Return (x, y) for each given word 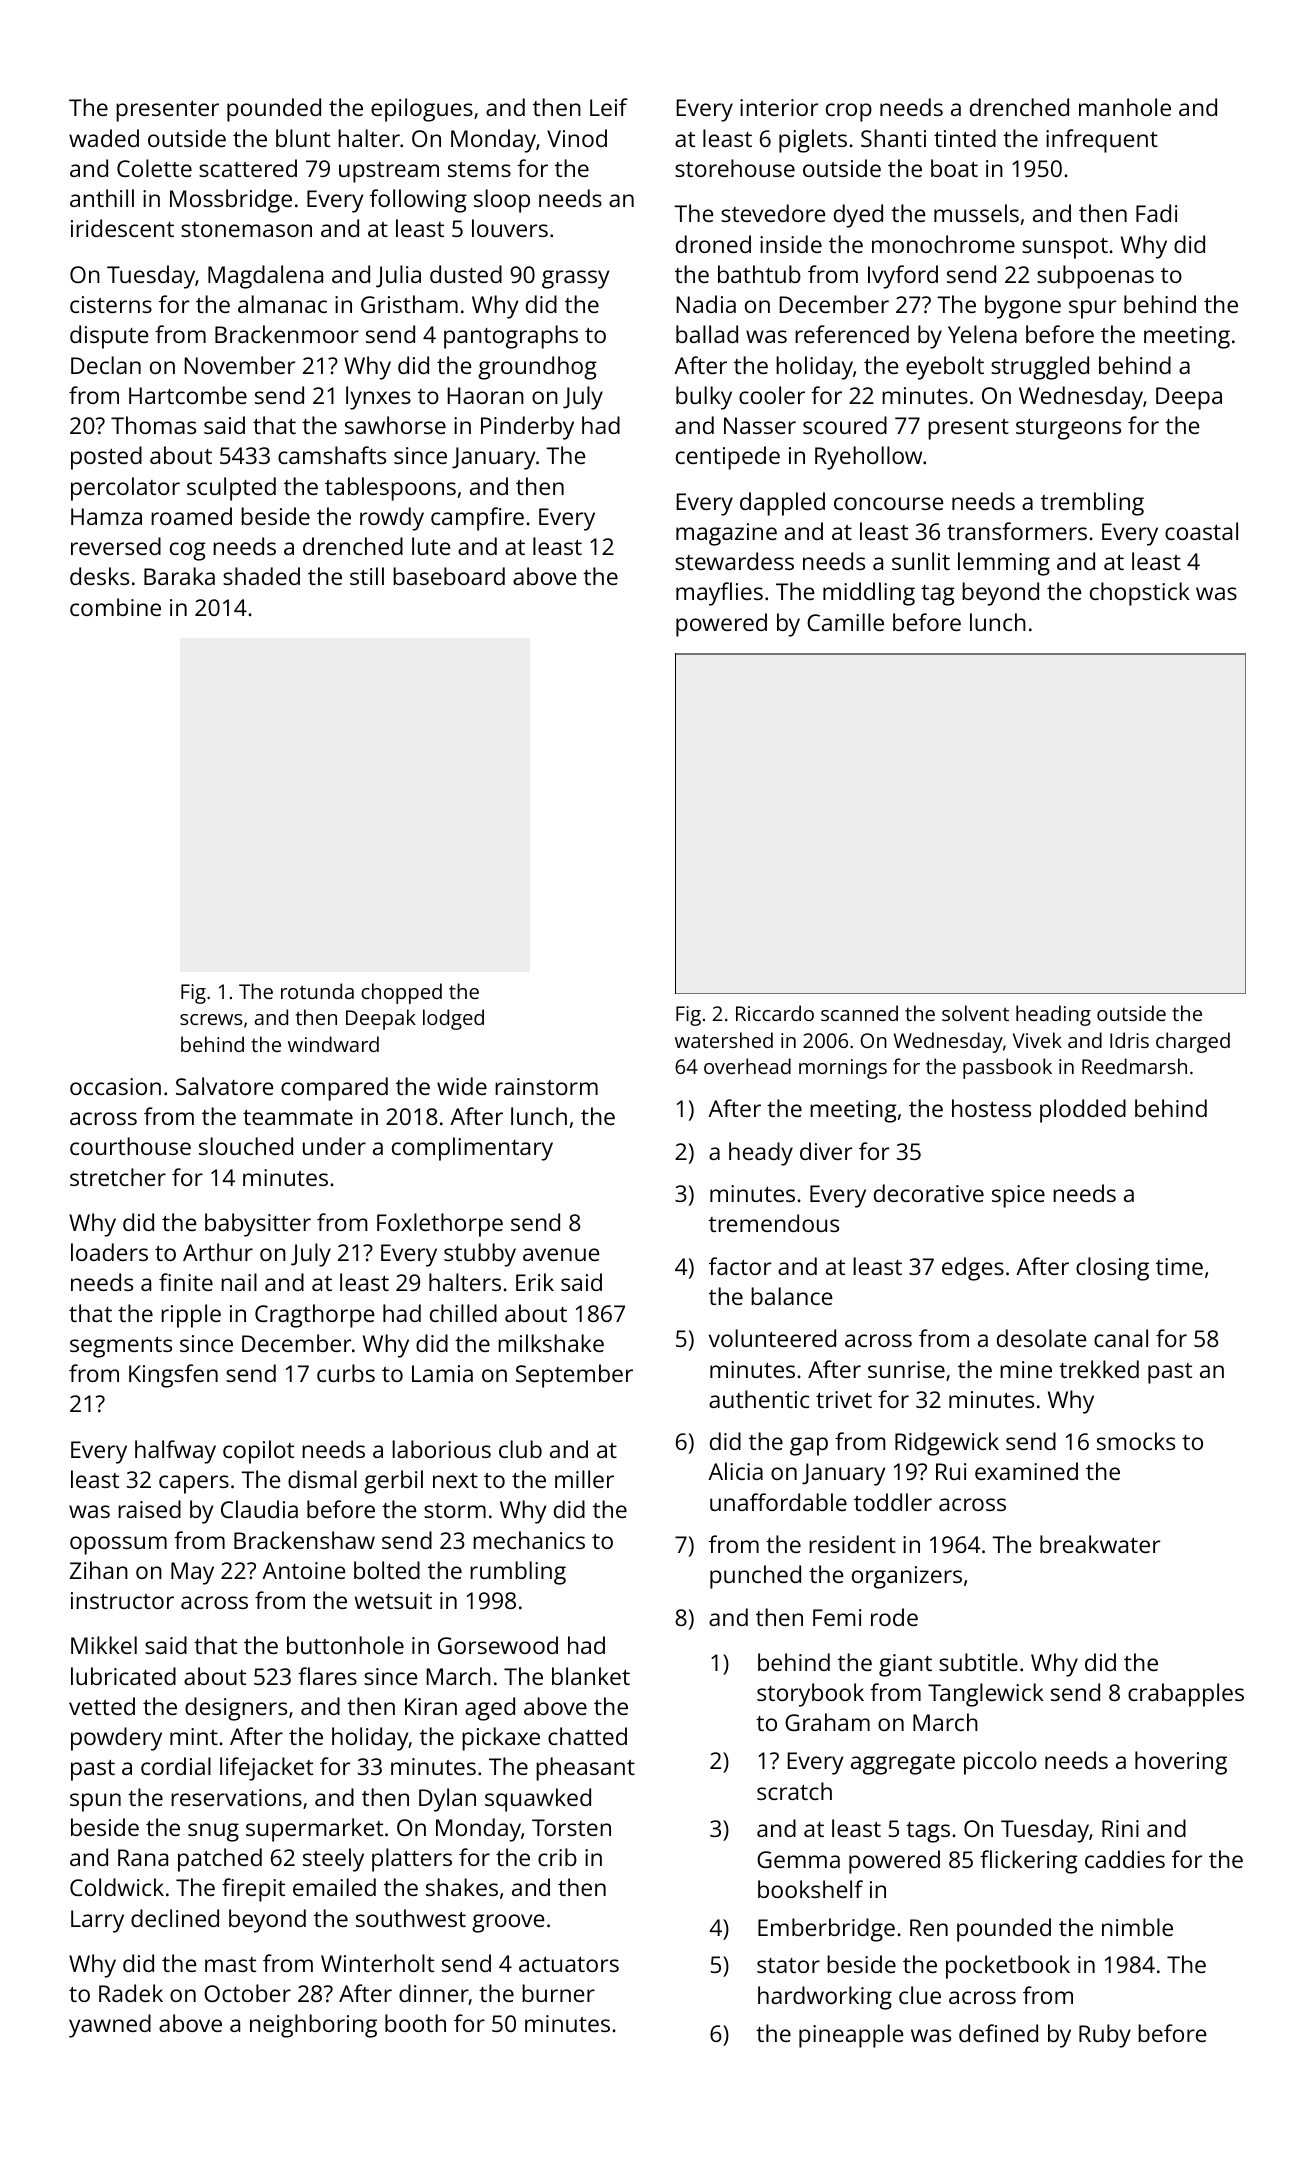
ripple (191, 1316)
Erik (535, 1282)
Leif (609, 107)
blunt (303, 138)
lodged (453, 1019)
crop (849, 112)
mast (230, 1964)
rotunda (317, 991)
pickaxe (501, 1739)
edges (973, 1269)
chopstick (1140, 594)
